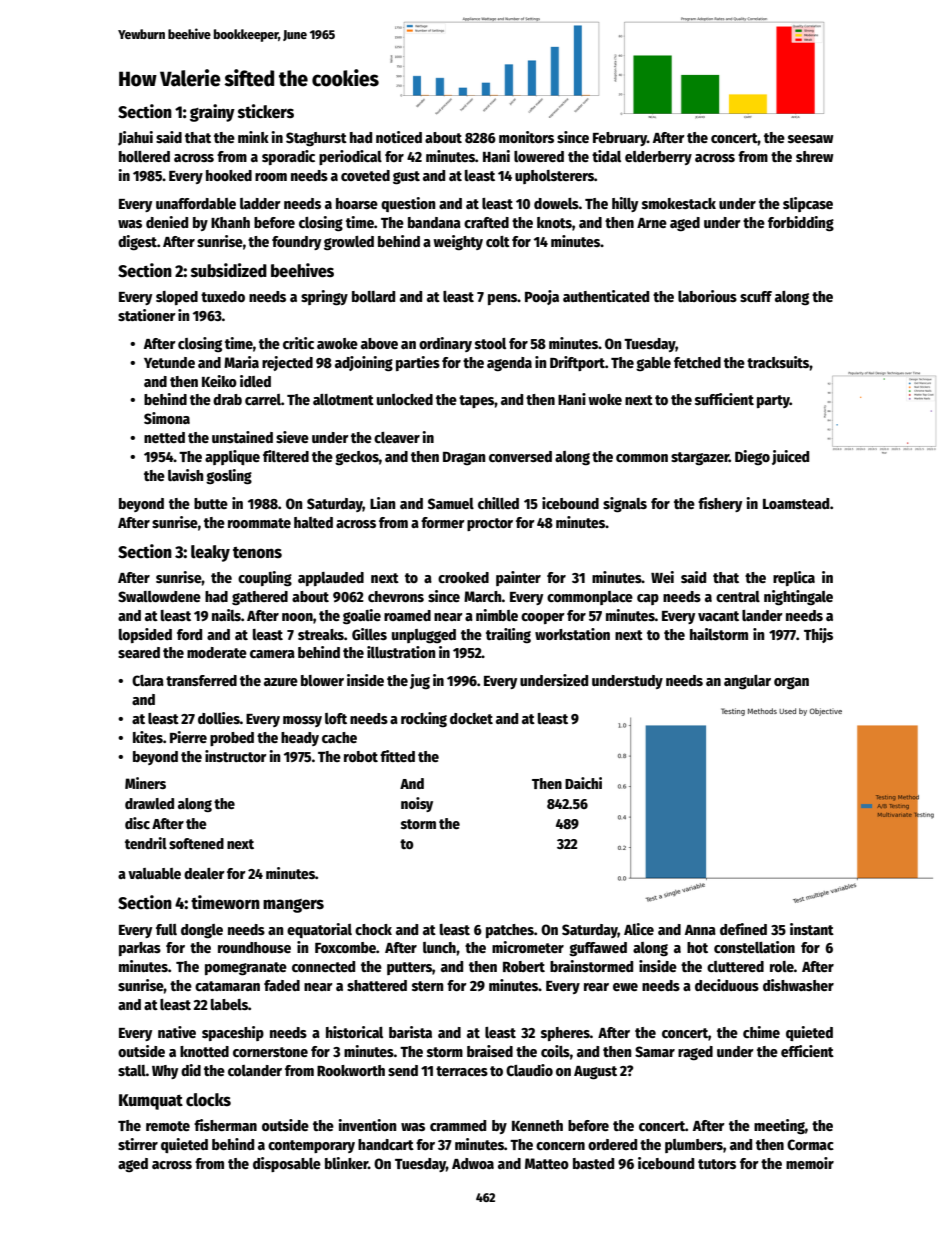 The image size is (952, 1233). Describe the element at coordinates (791, 683) in the screenshot. I see `organ` at that location.
